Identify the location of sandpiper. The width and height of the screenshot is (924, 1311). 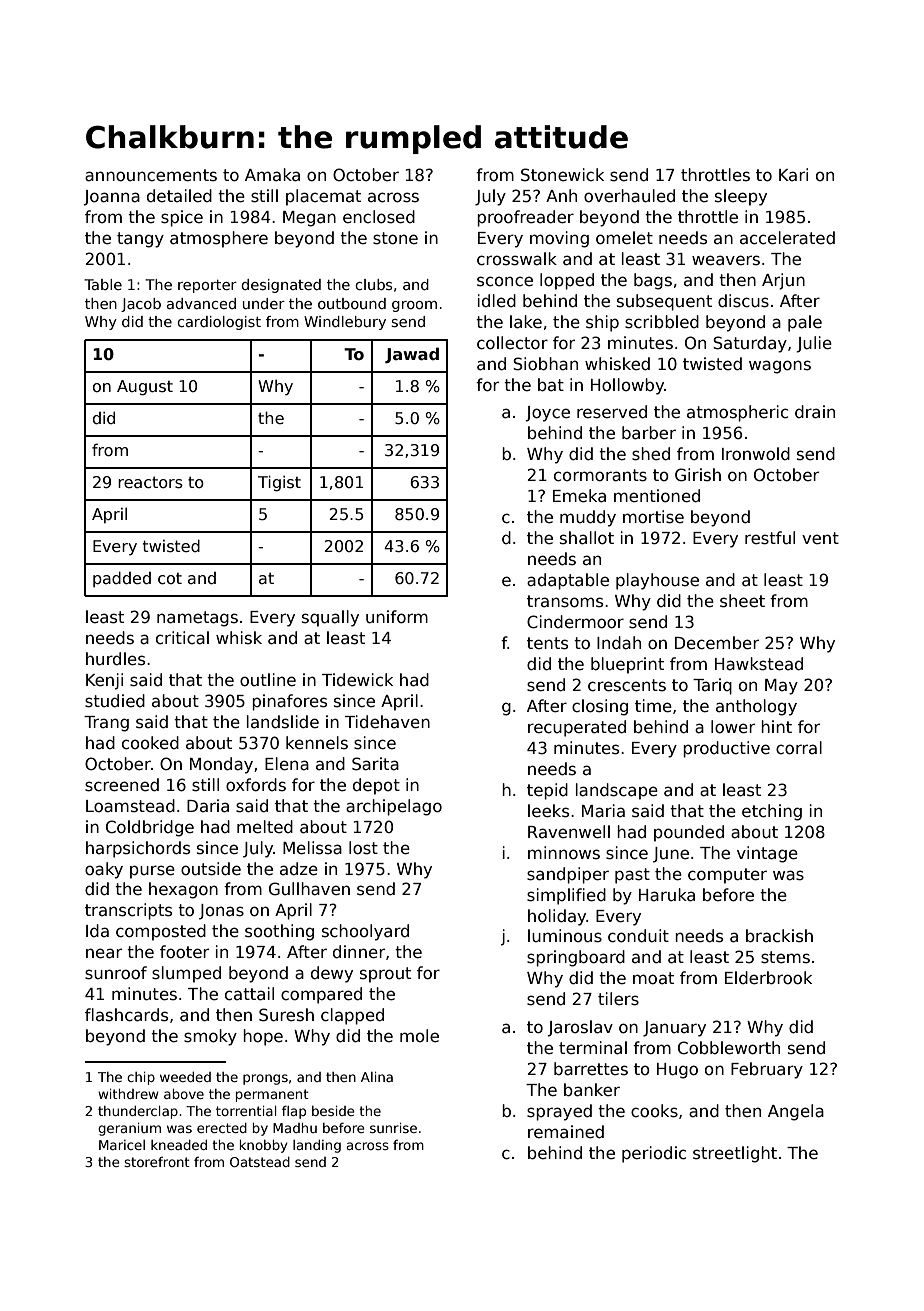
(568, 875).
